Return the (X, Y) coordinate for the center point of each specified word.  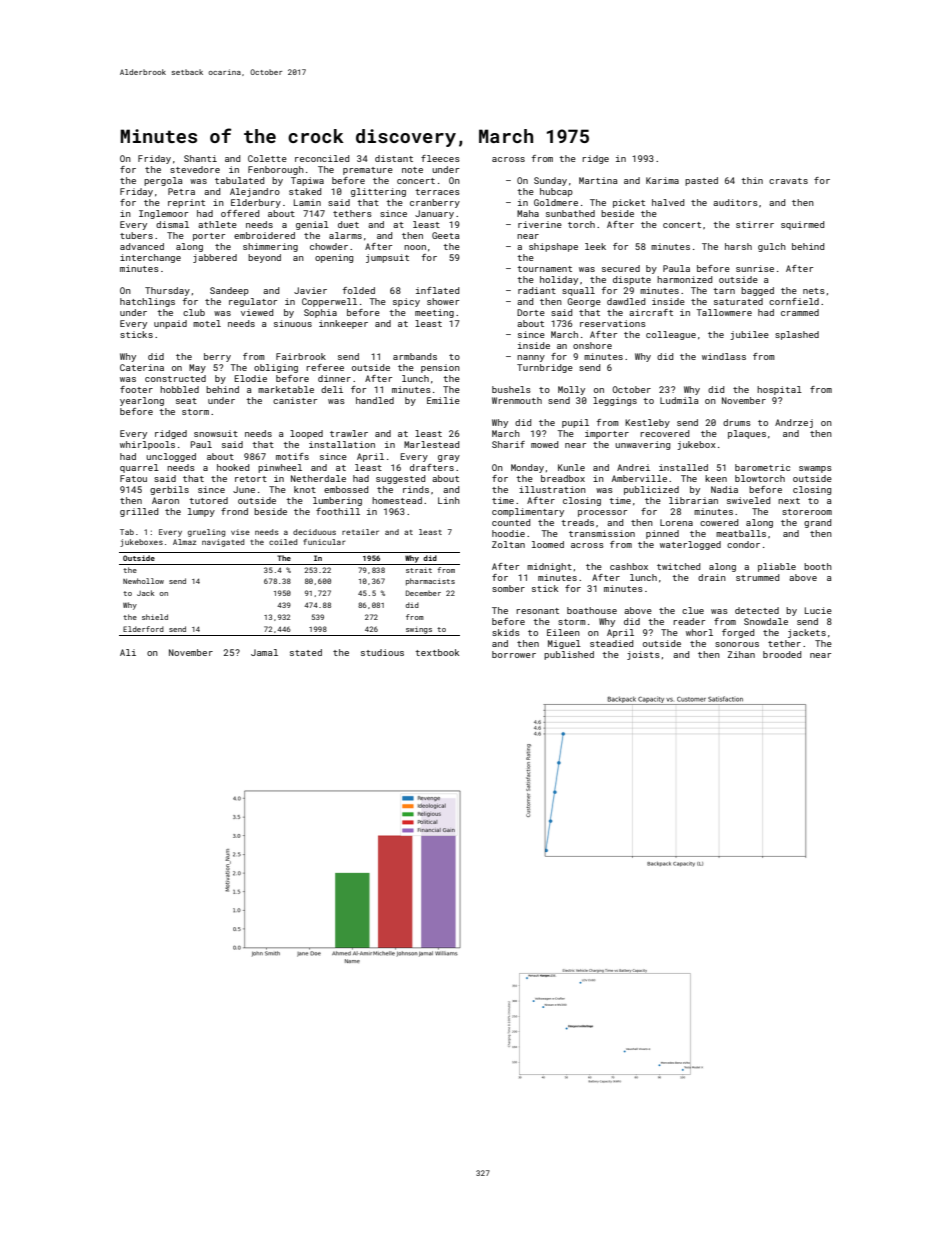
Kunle (571, 467)
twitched (678, 566)
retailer (360, 532)
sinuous (293, 323)
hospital (779, 390)
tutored (208, 500)
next (789, 501)
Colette (267, 158)
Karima (662, 180)
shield (155, 617)
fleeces (440, 158)
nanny (531, 358)
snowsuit (216, 433)
